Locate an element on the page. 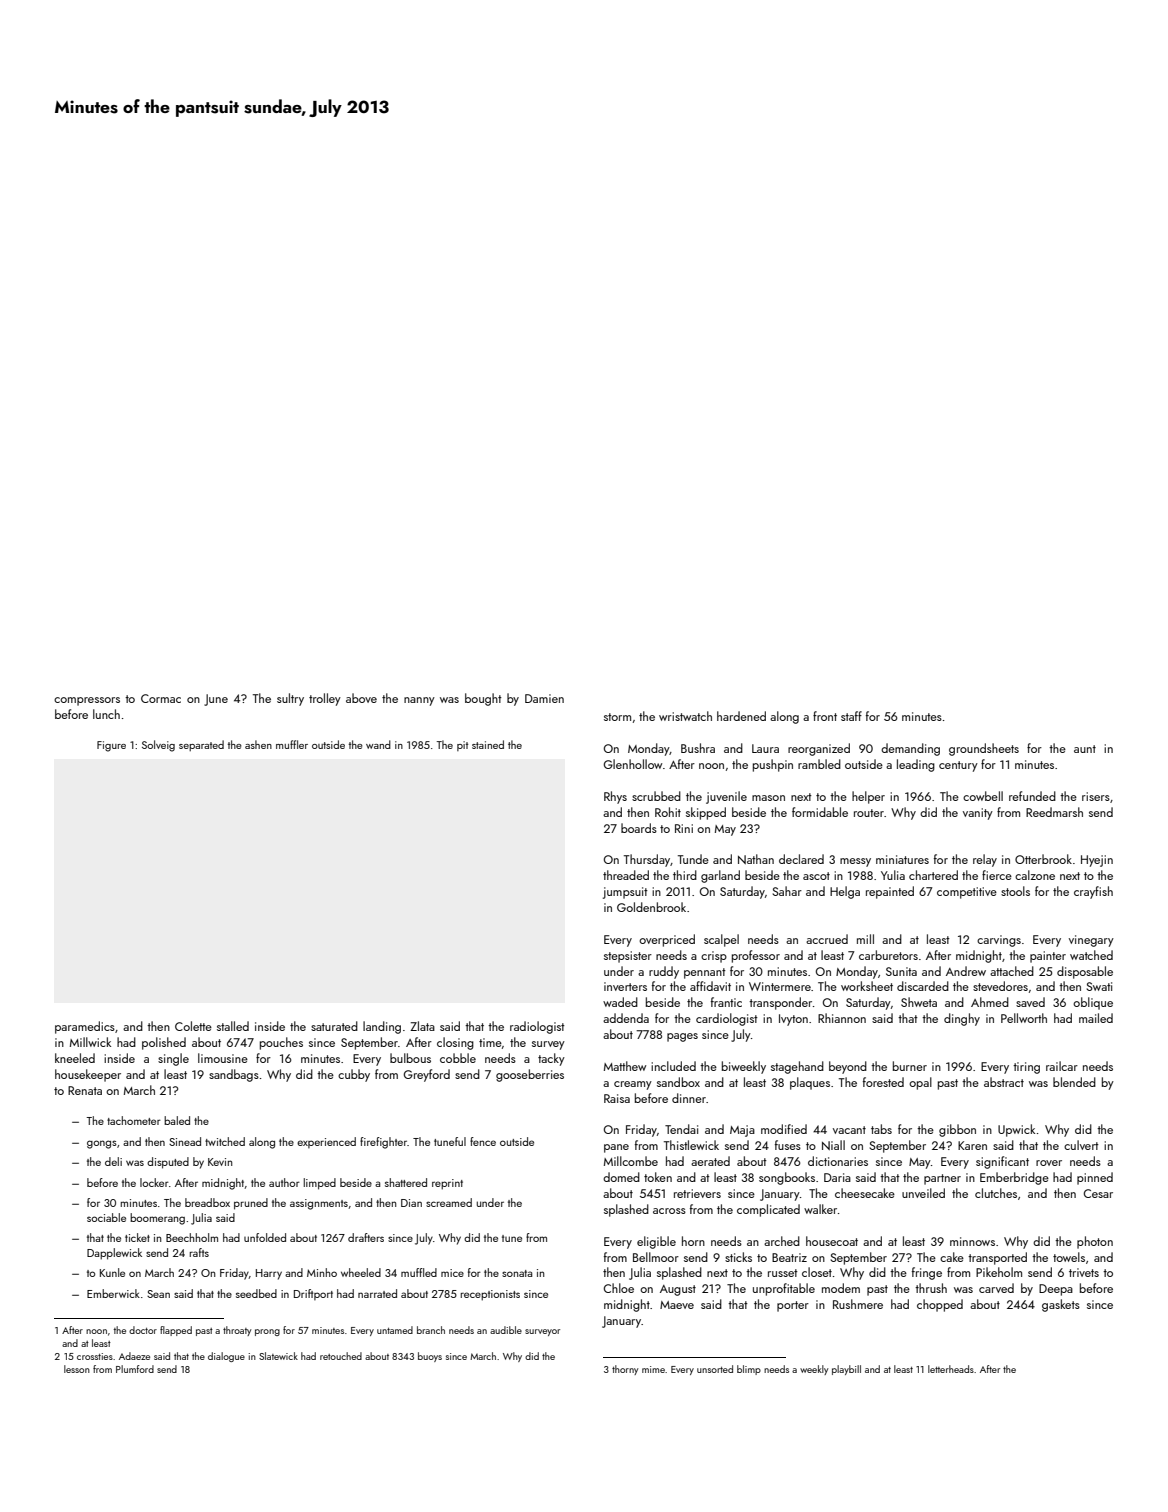  dialogue is located at coordinates (226, 1357).
